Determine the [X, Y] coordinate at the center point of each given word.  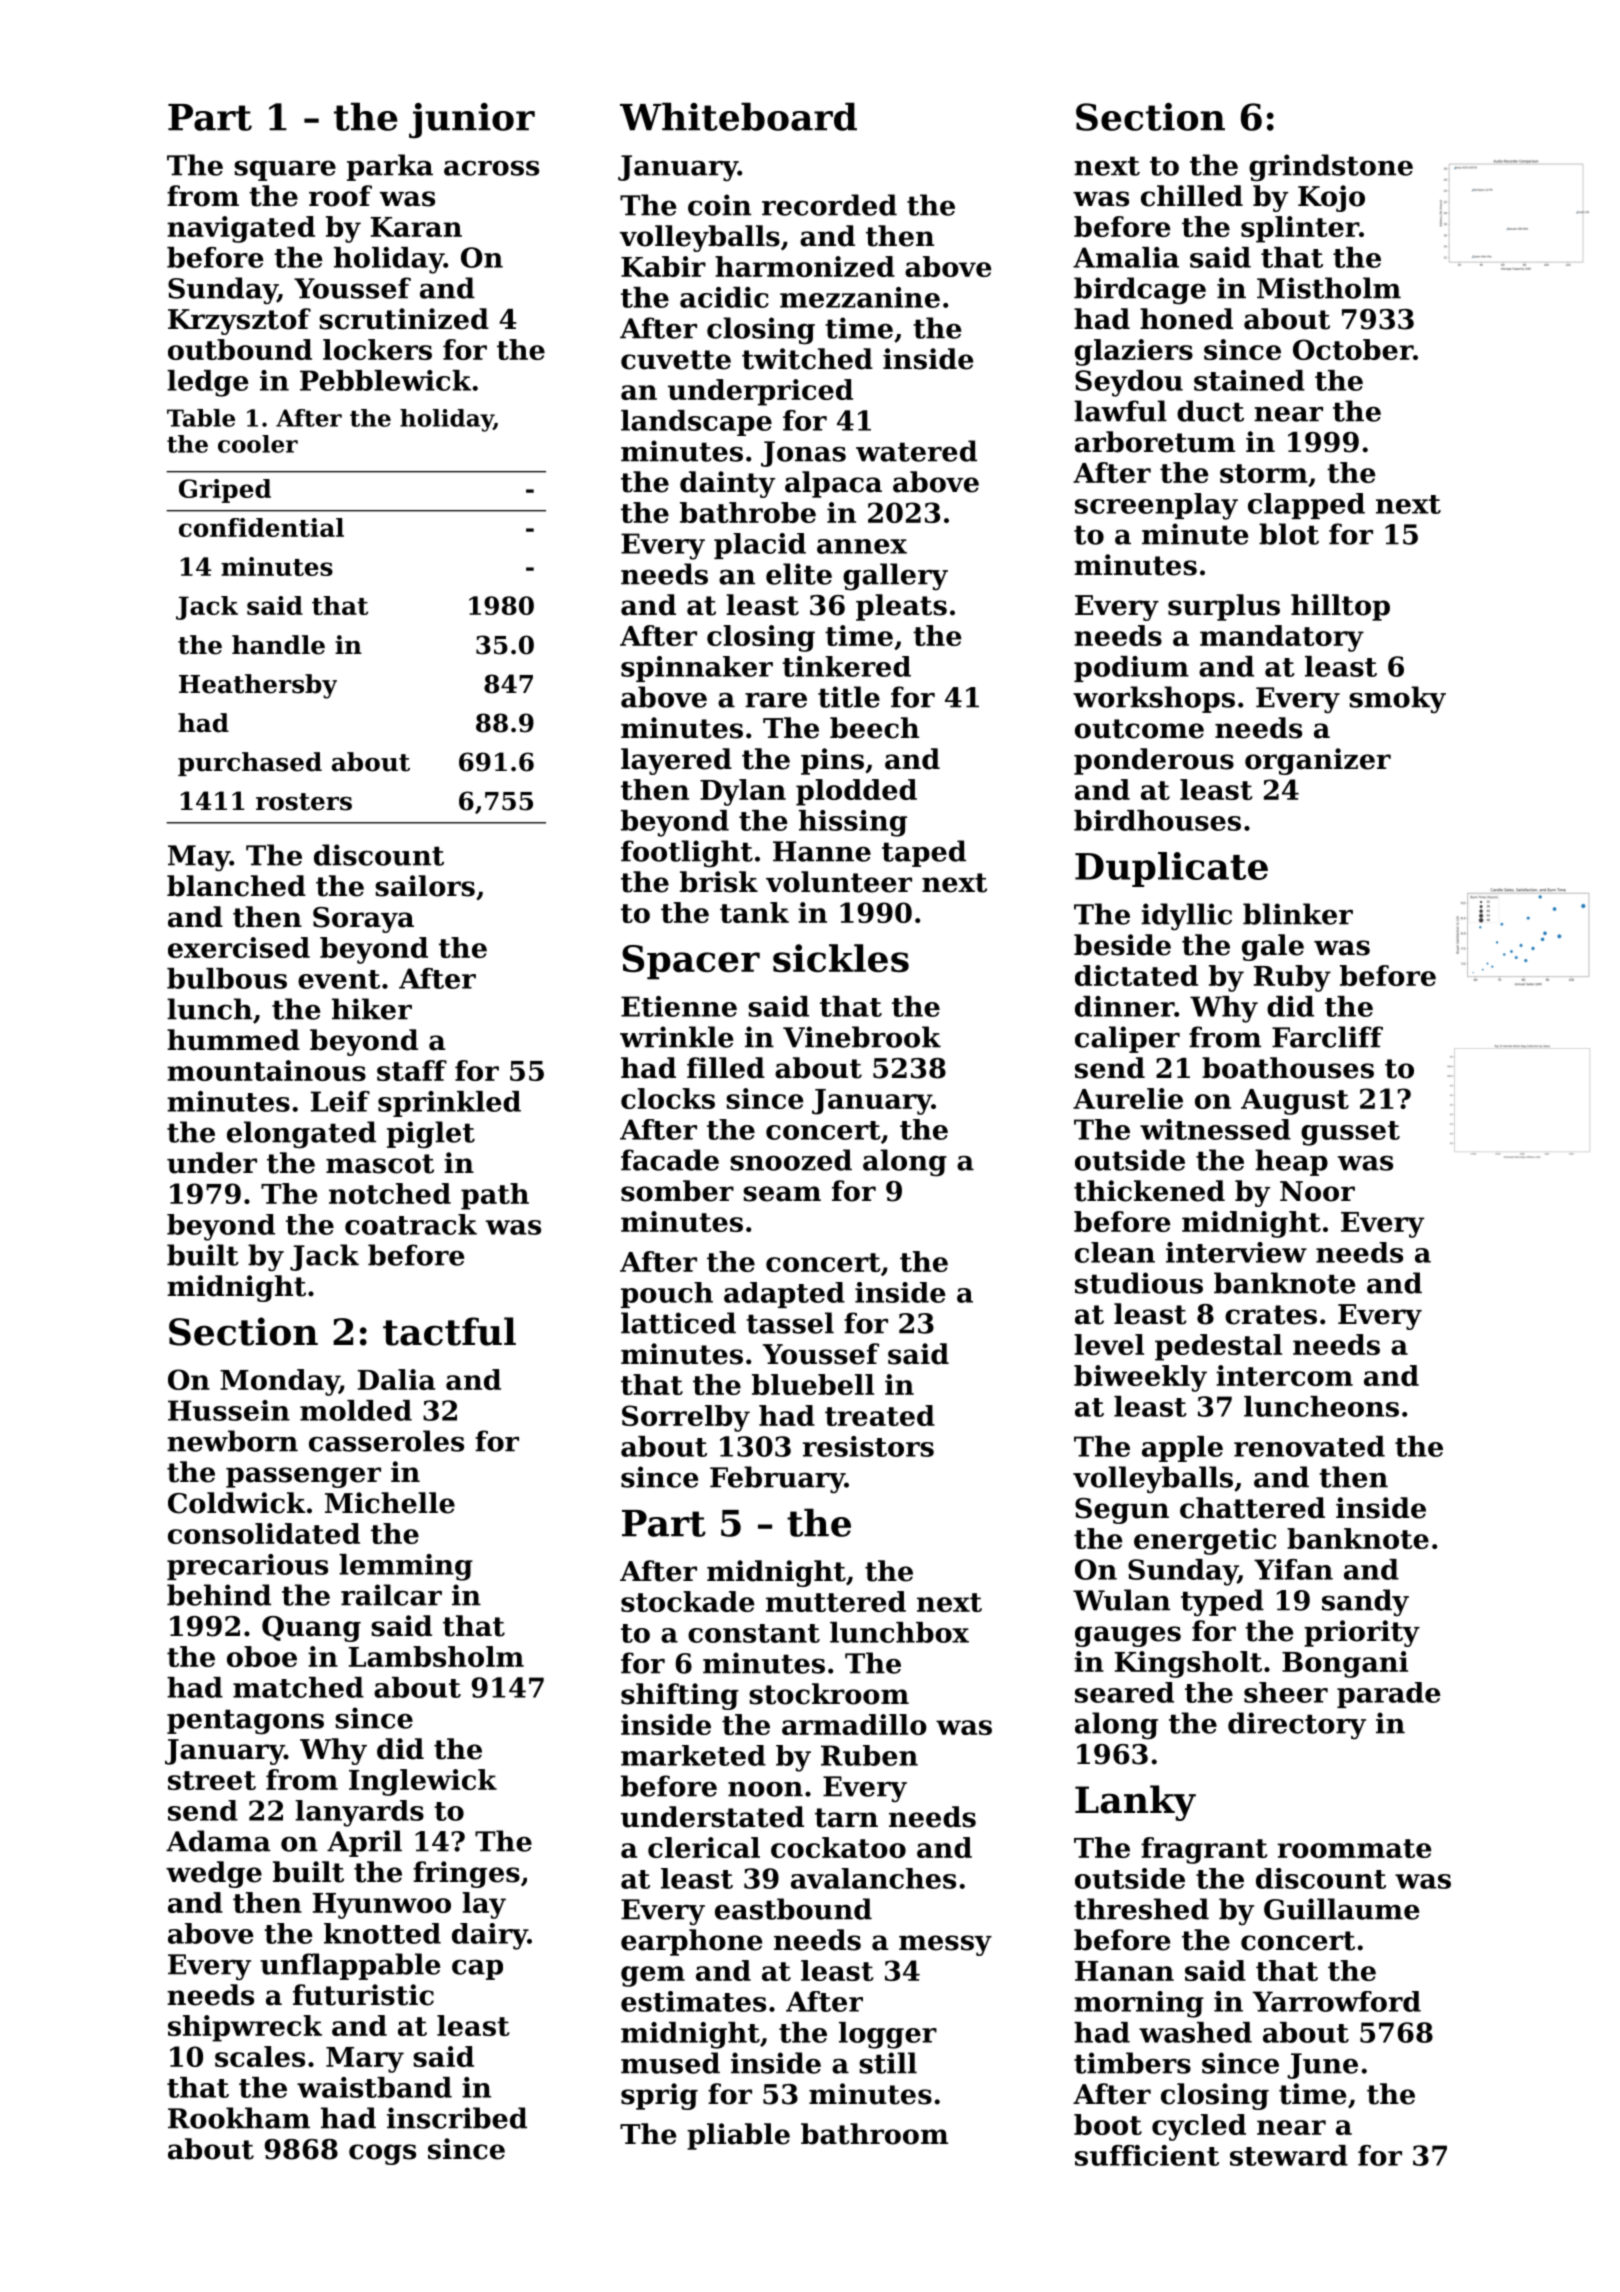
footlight [687, 854]
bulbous [227, 978]
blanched [236, 886]
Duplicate [1171, 869]
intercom [1284, 1375]
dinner [1124, 1006]
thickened [1149, 1191]
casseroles [386, 1441]
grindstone [1331, 168]
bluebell [813, 1384]
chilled [1192, 196]
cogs [382, 2154]
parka [390, 167]
